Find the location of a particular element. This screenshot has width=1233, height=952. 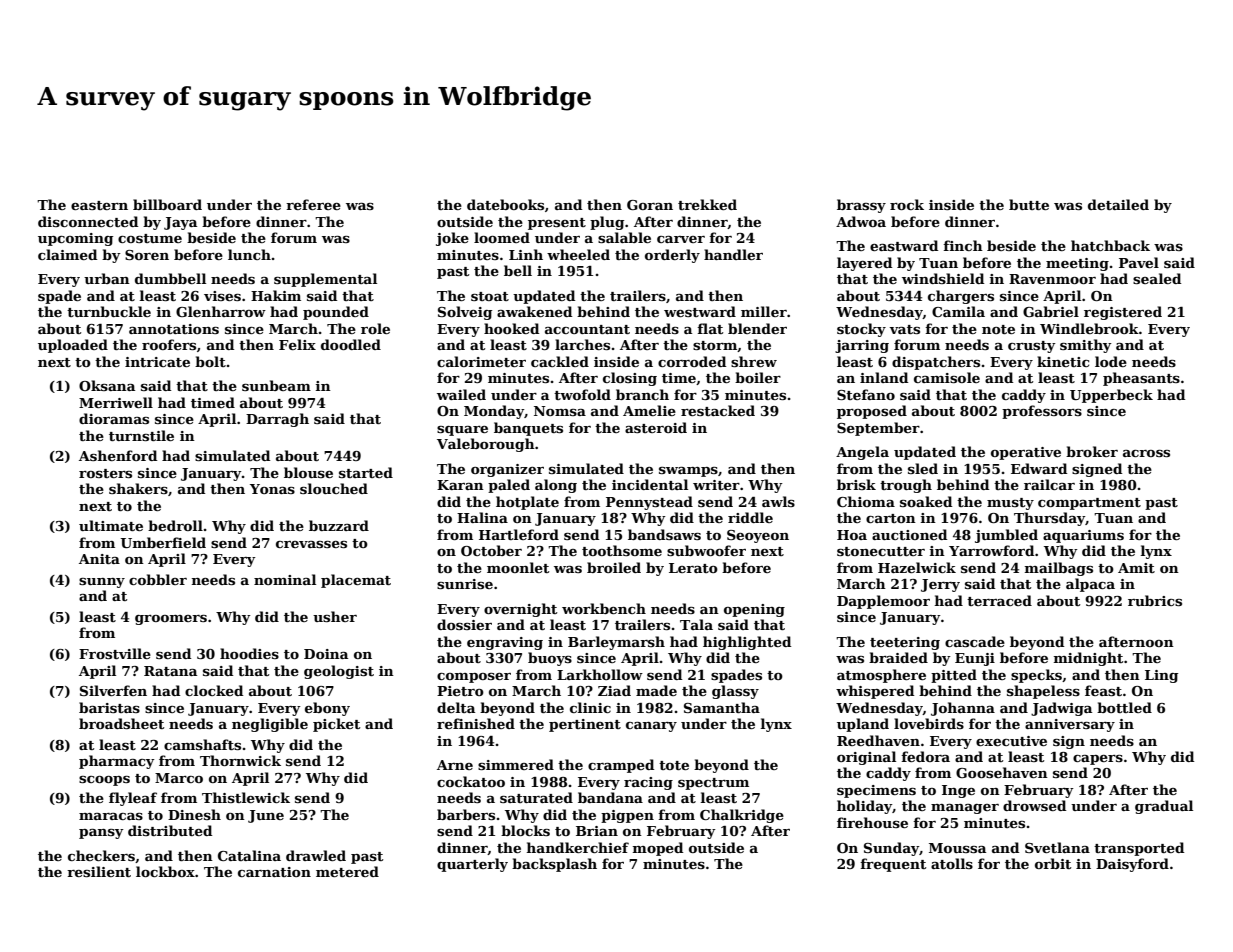

Thornwick is located at coordinates (240, 760).
